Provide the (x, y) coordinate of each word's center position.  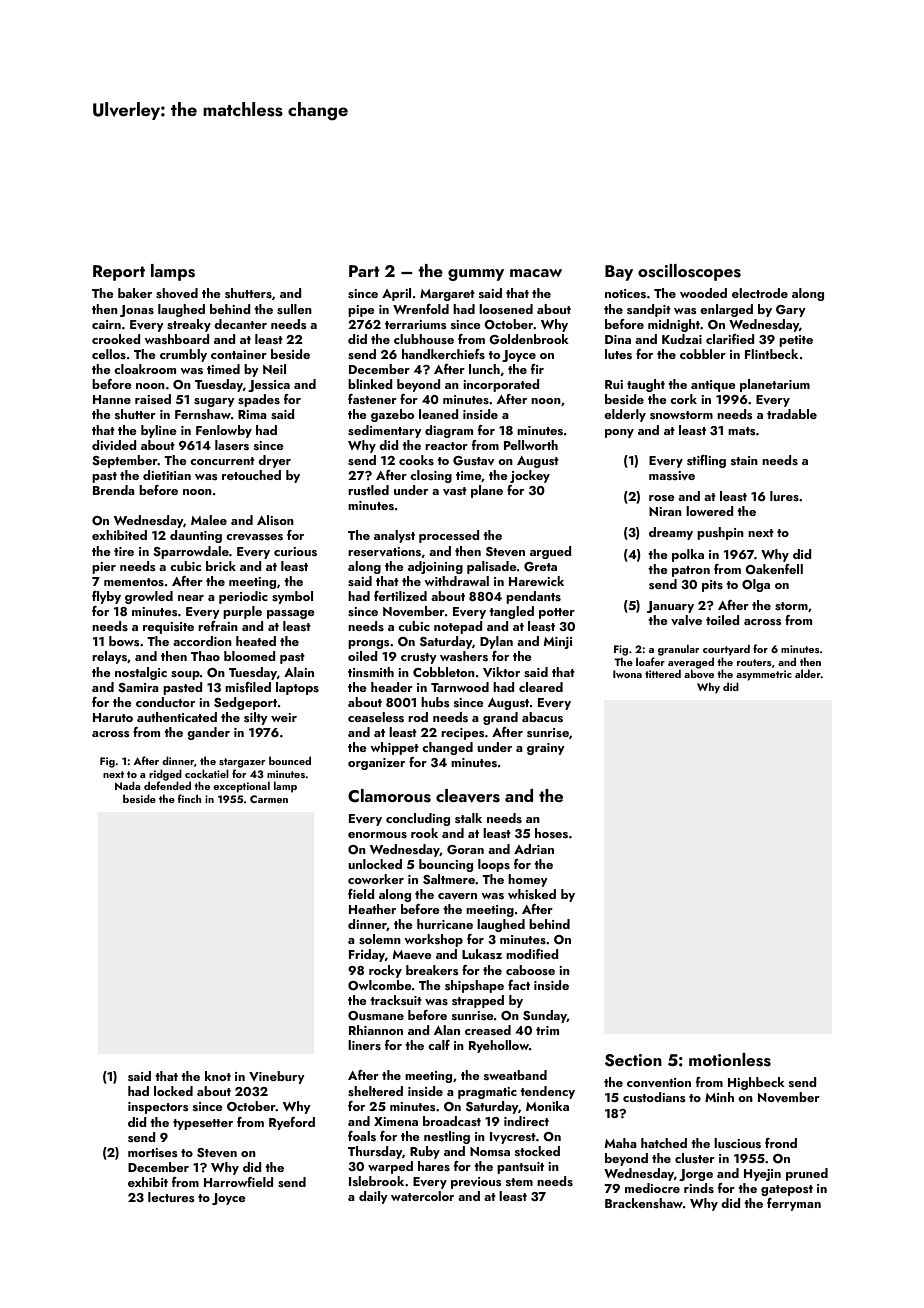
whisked (532, 894)
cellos (109, 354)
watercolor (422, 1196)
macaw (536, 273)
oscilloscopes (689, 272)
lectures (171, 1197)
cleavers (468, 796)
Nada (128, 785)
